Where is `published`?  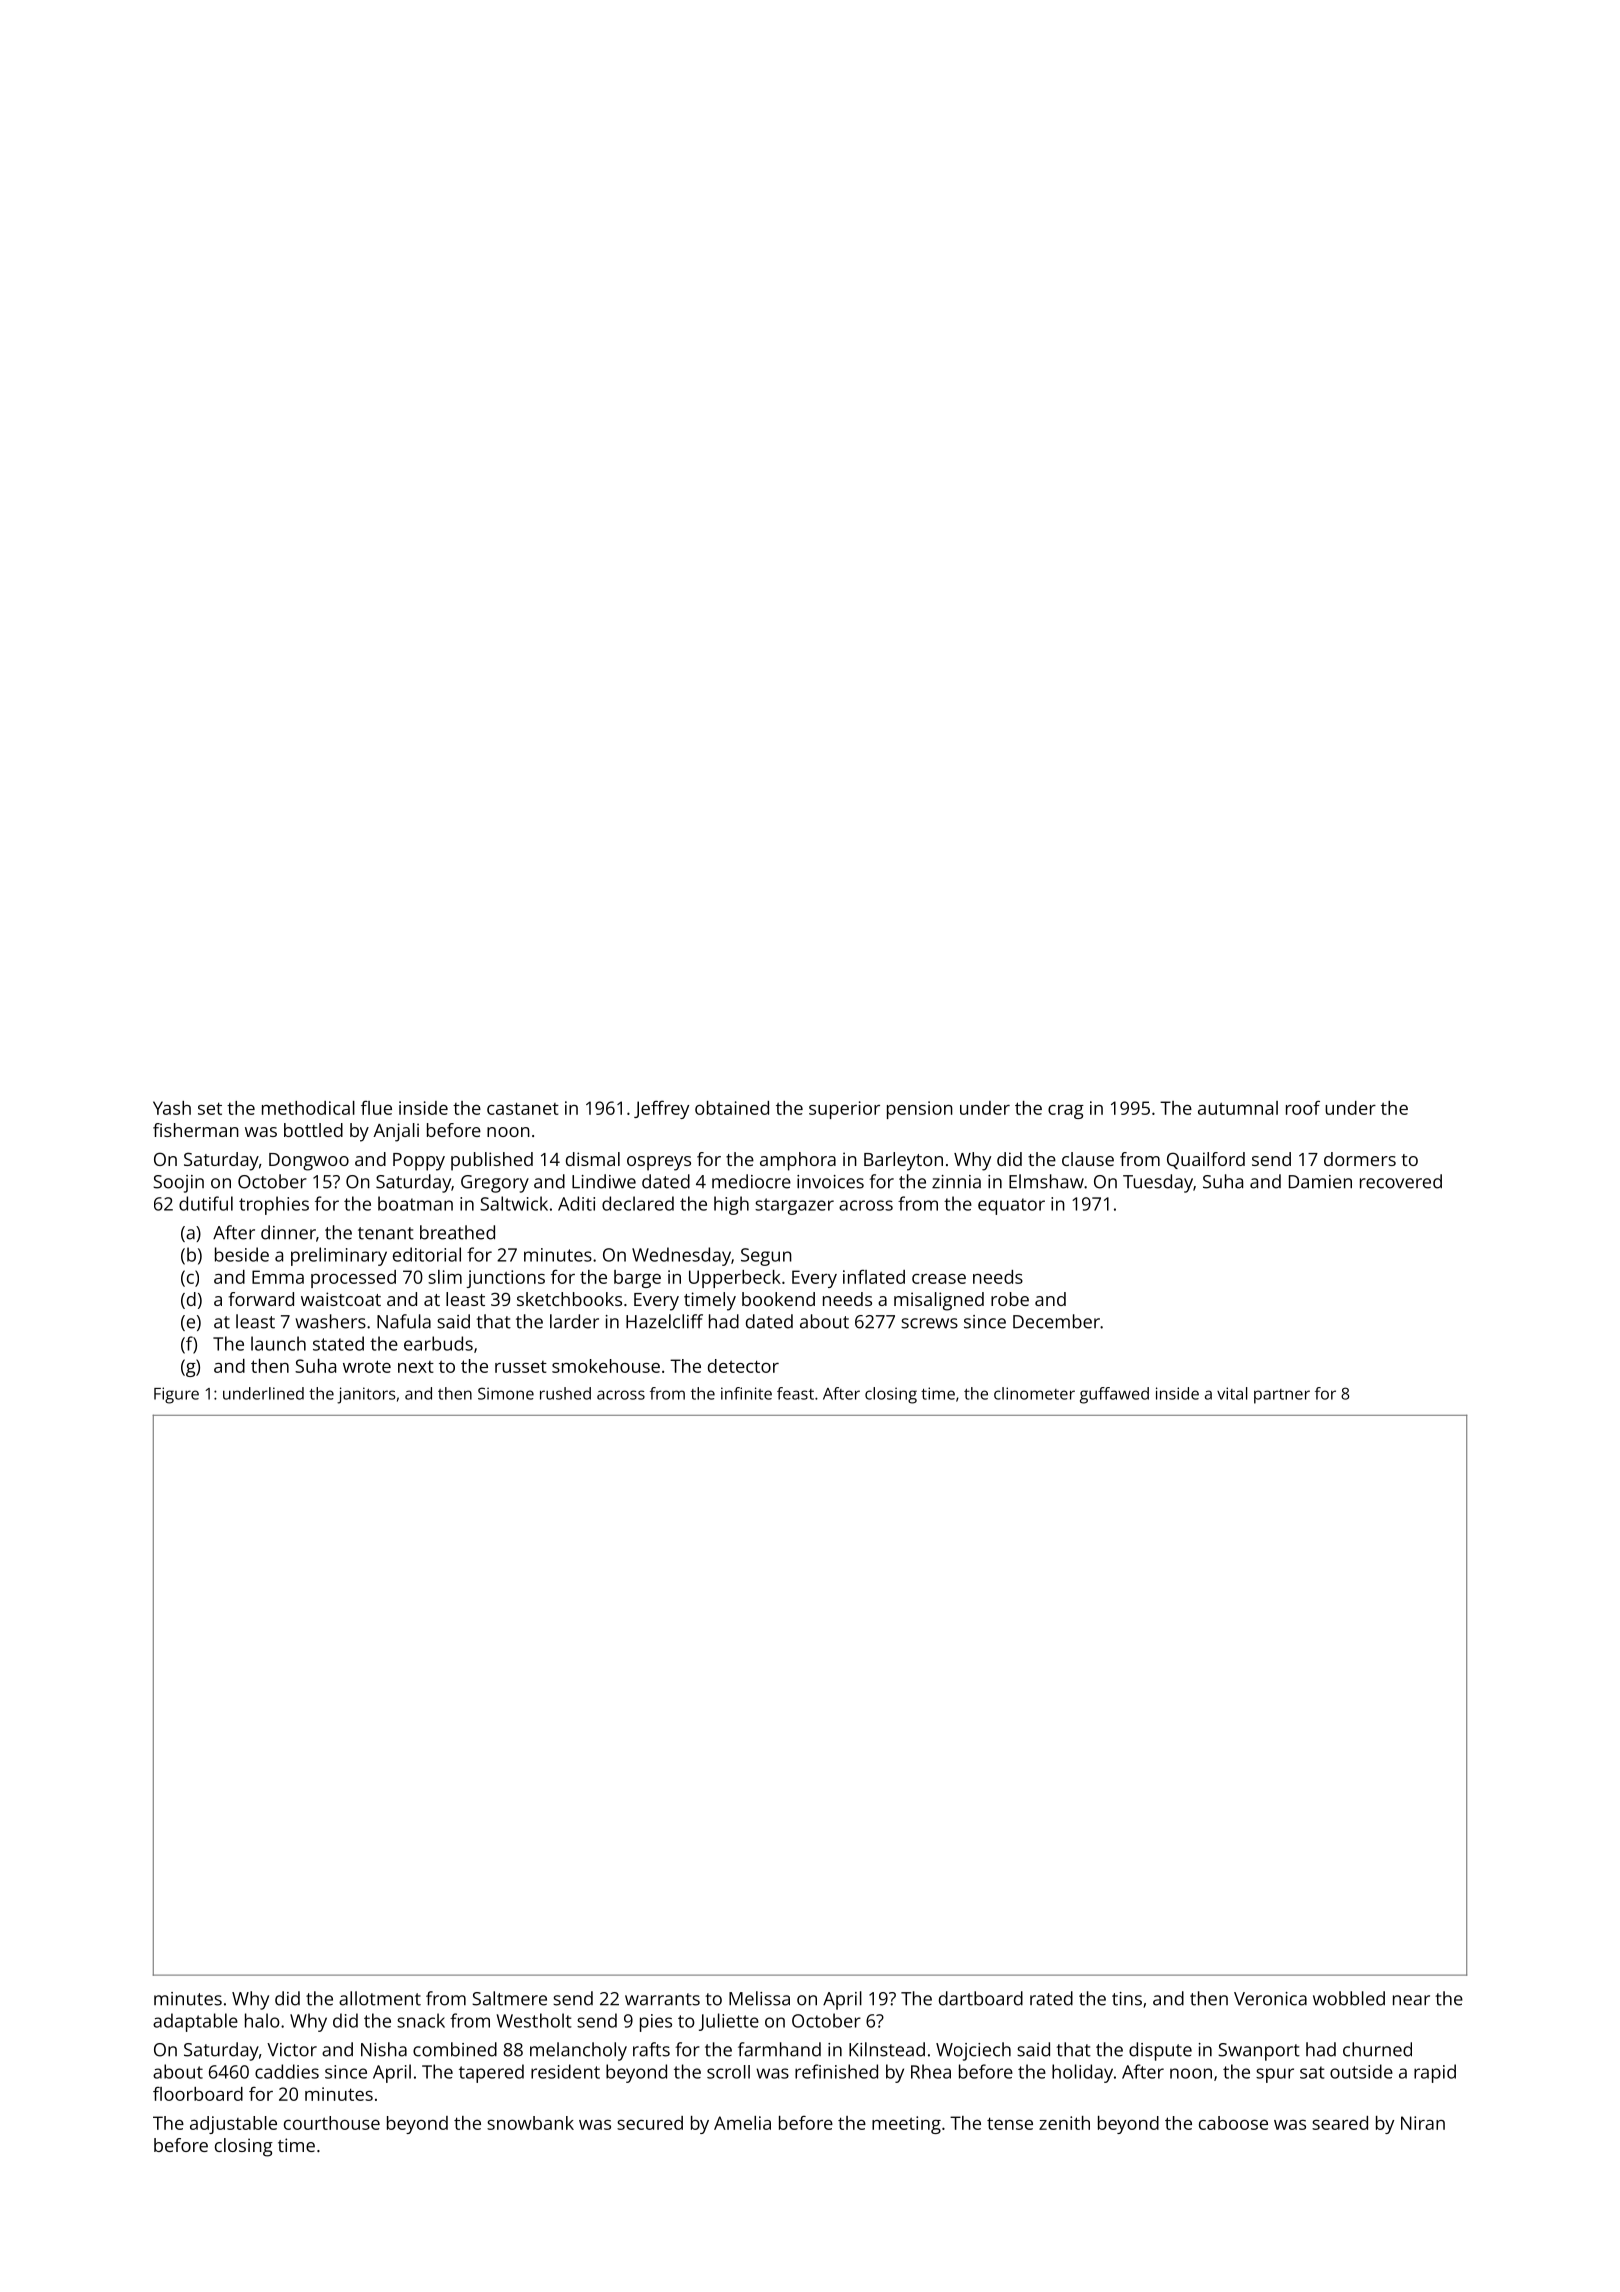 published is located at coordinates (492, 1161).
